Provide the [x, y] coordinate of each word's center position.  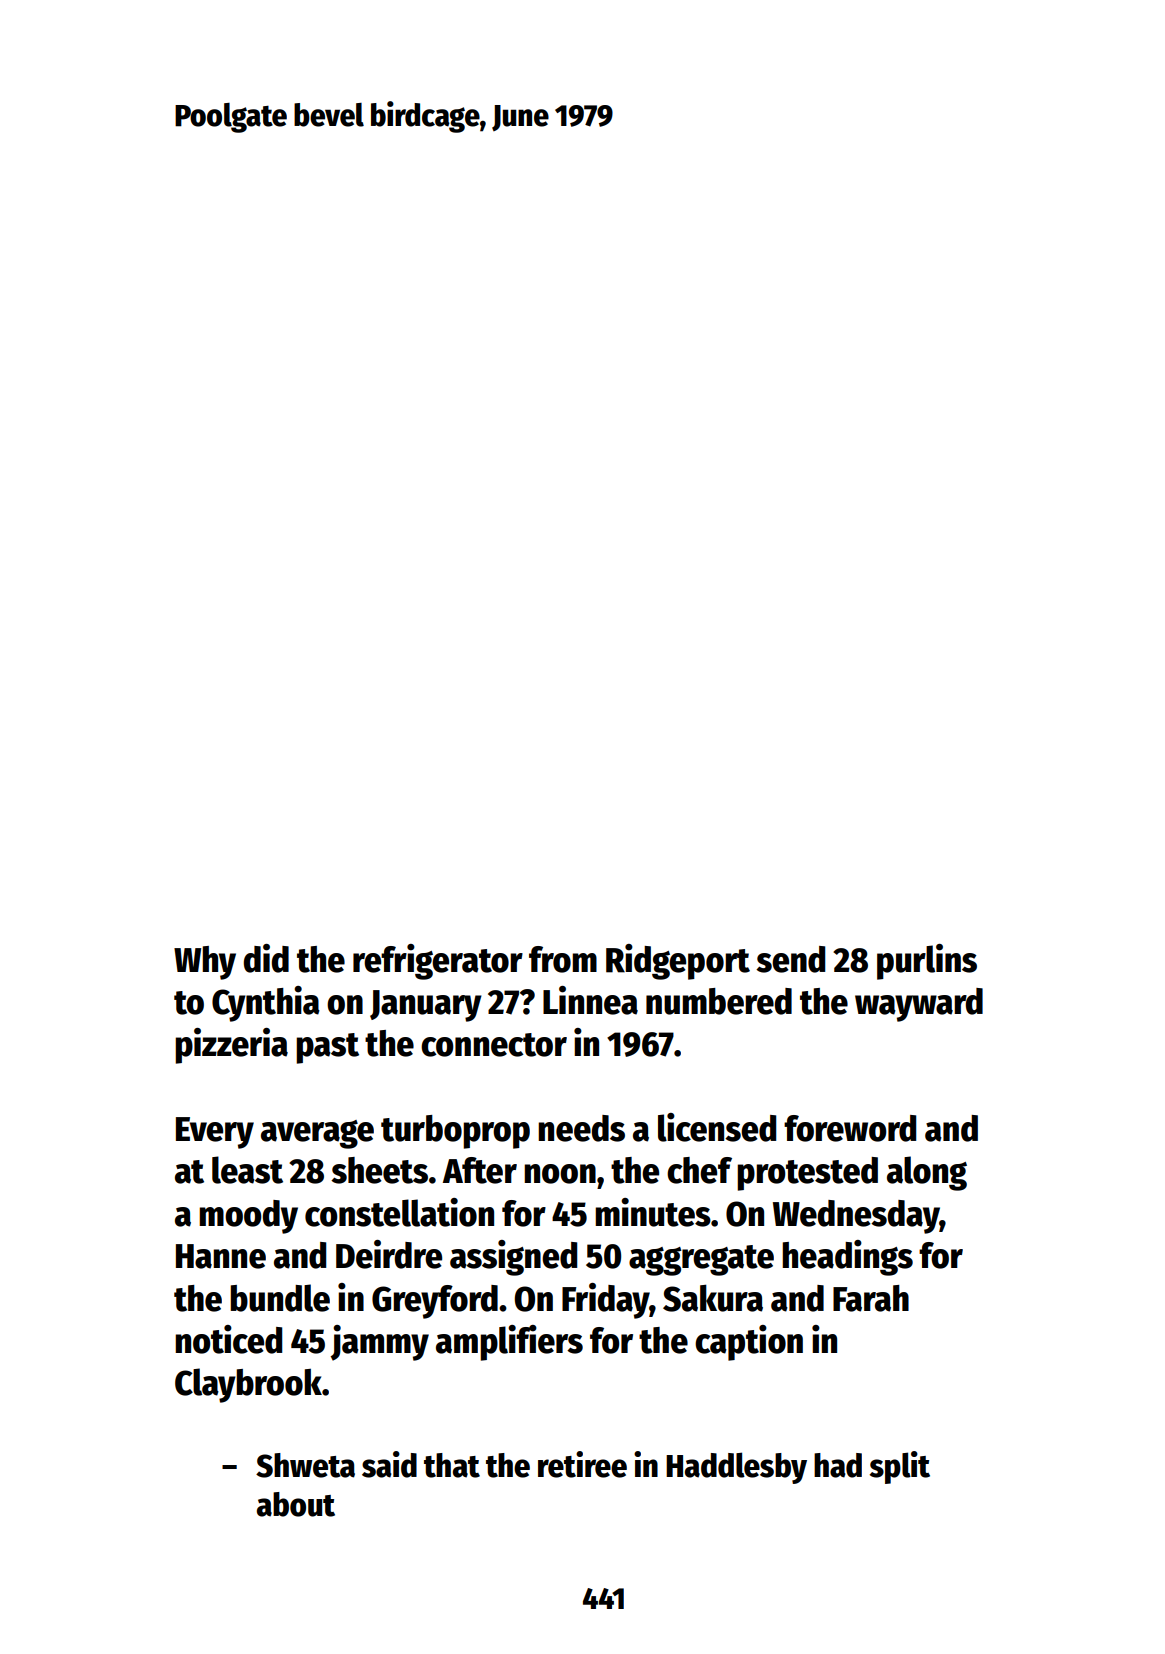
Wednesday [856, 1217]
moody [248, 1217]
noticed [228, 1339]
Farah [871, 1298]
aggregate [701, 1260]
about [296, 1504]
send [790, 959]
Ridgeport [678, 962]
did [266, 958]
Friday [606, 1301]
